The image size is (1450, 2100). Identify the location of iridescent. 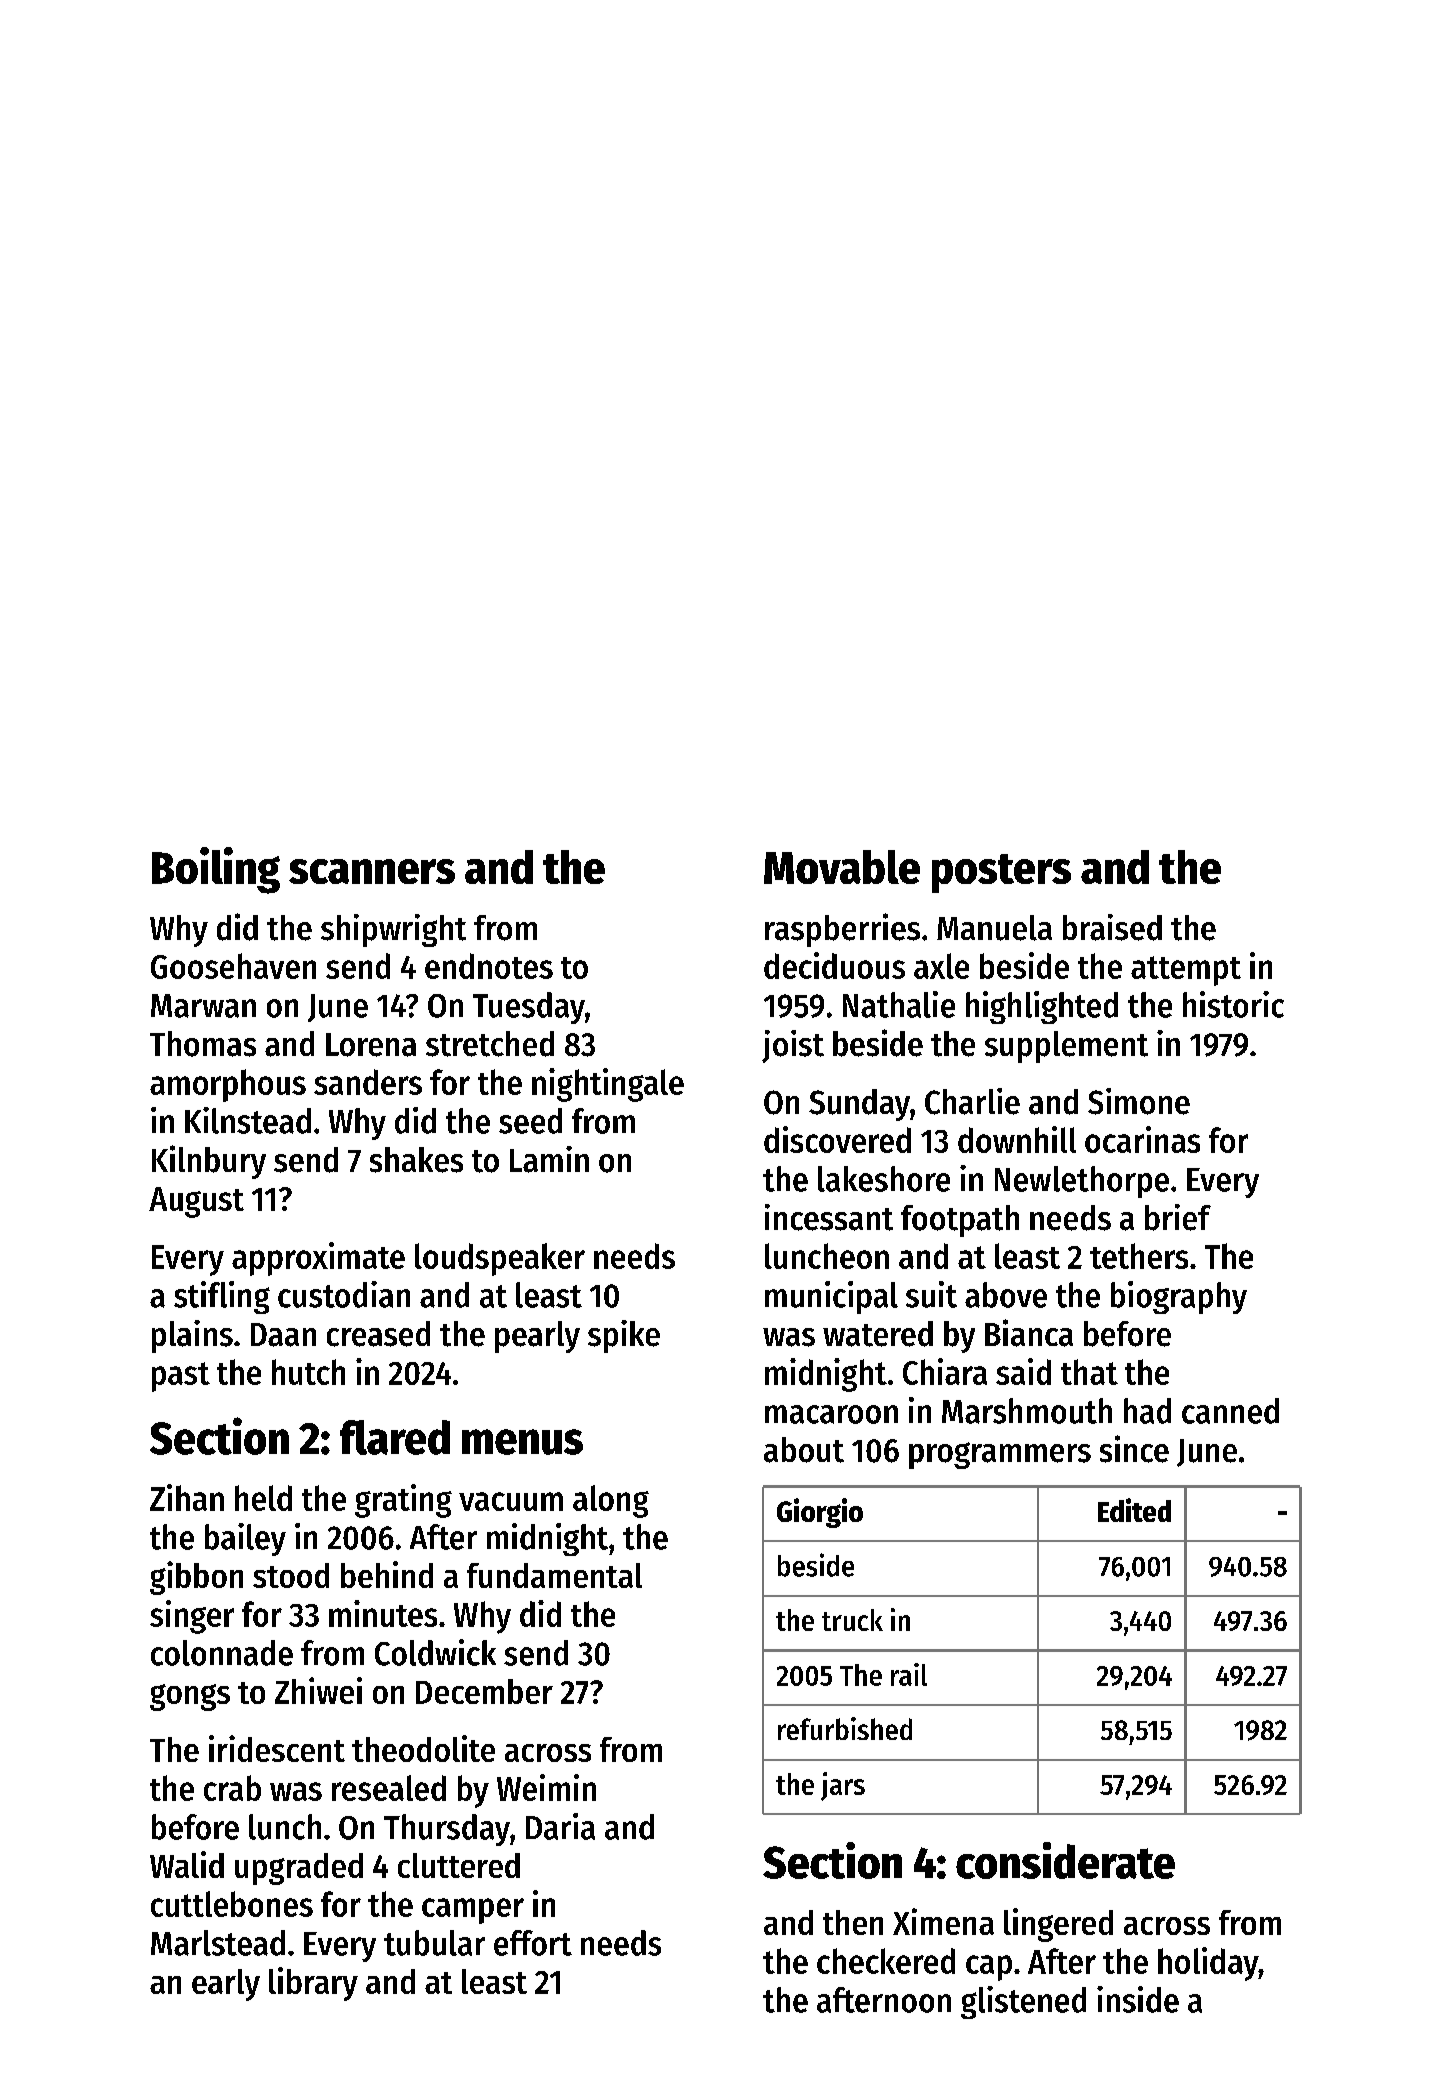
(277, 1748).
